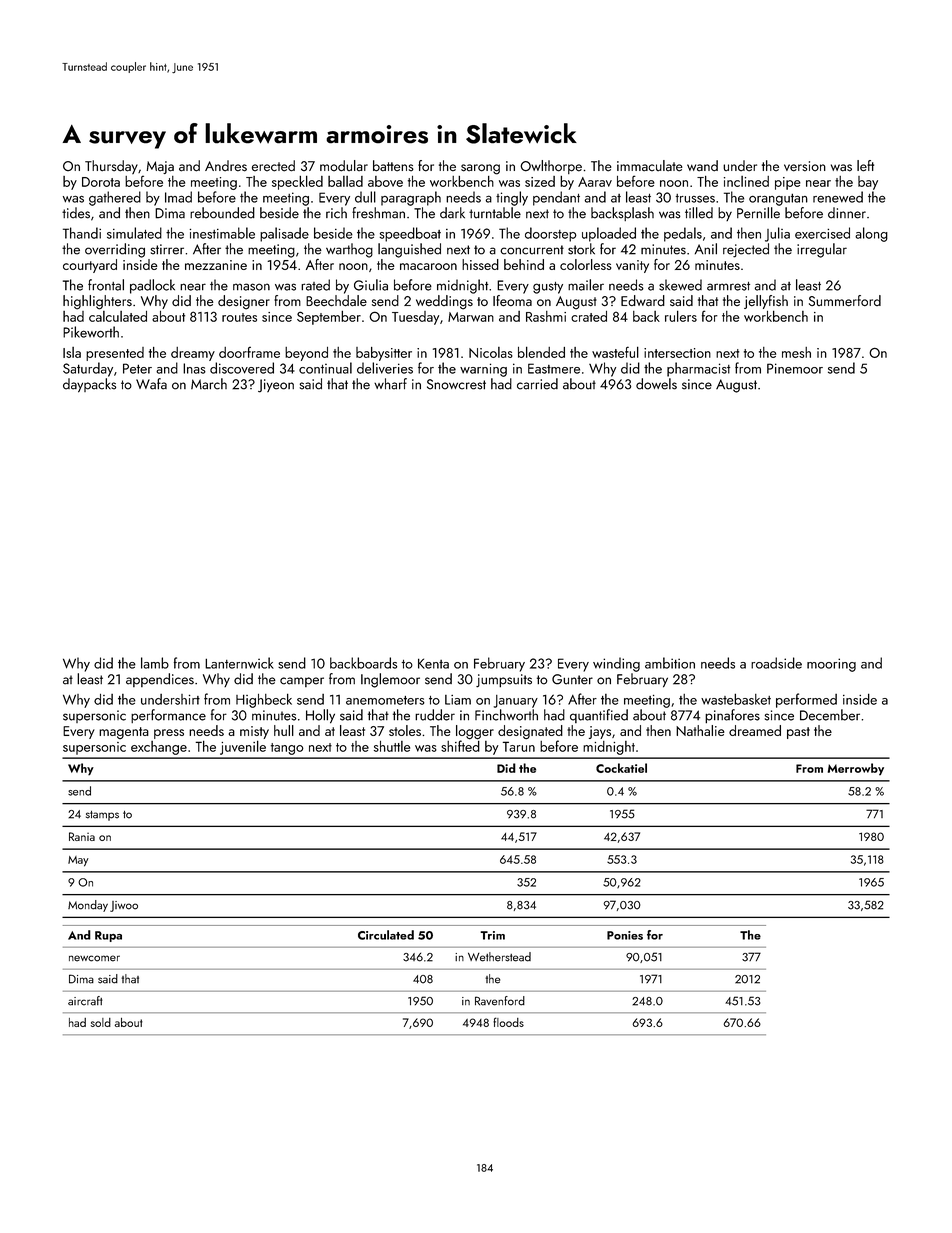 The image size is (952, 1233). I want to click on May, so click(78, 861).
